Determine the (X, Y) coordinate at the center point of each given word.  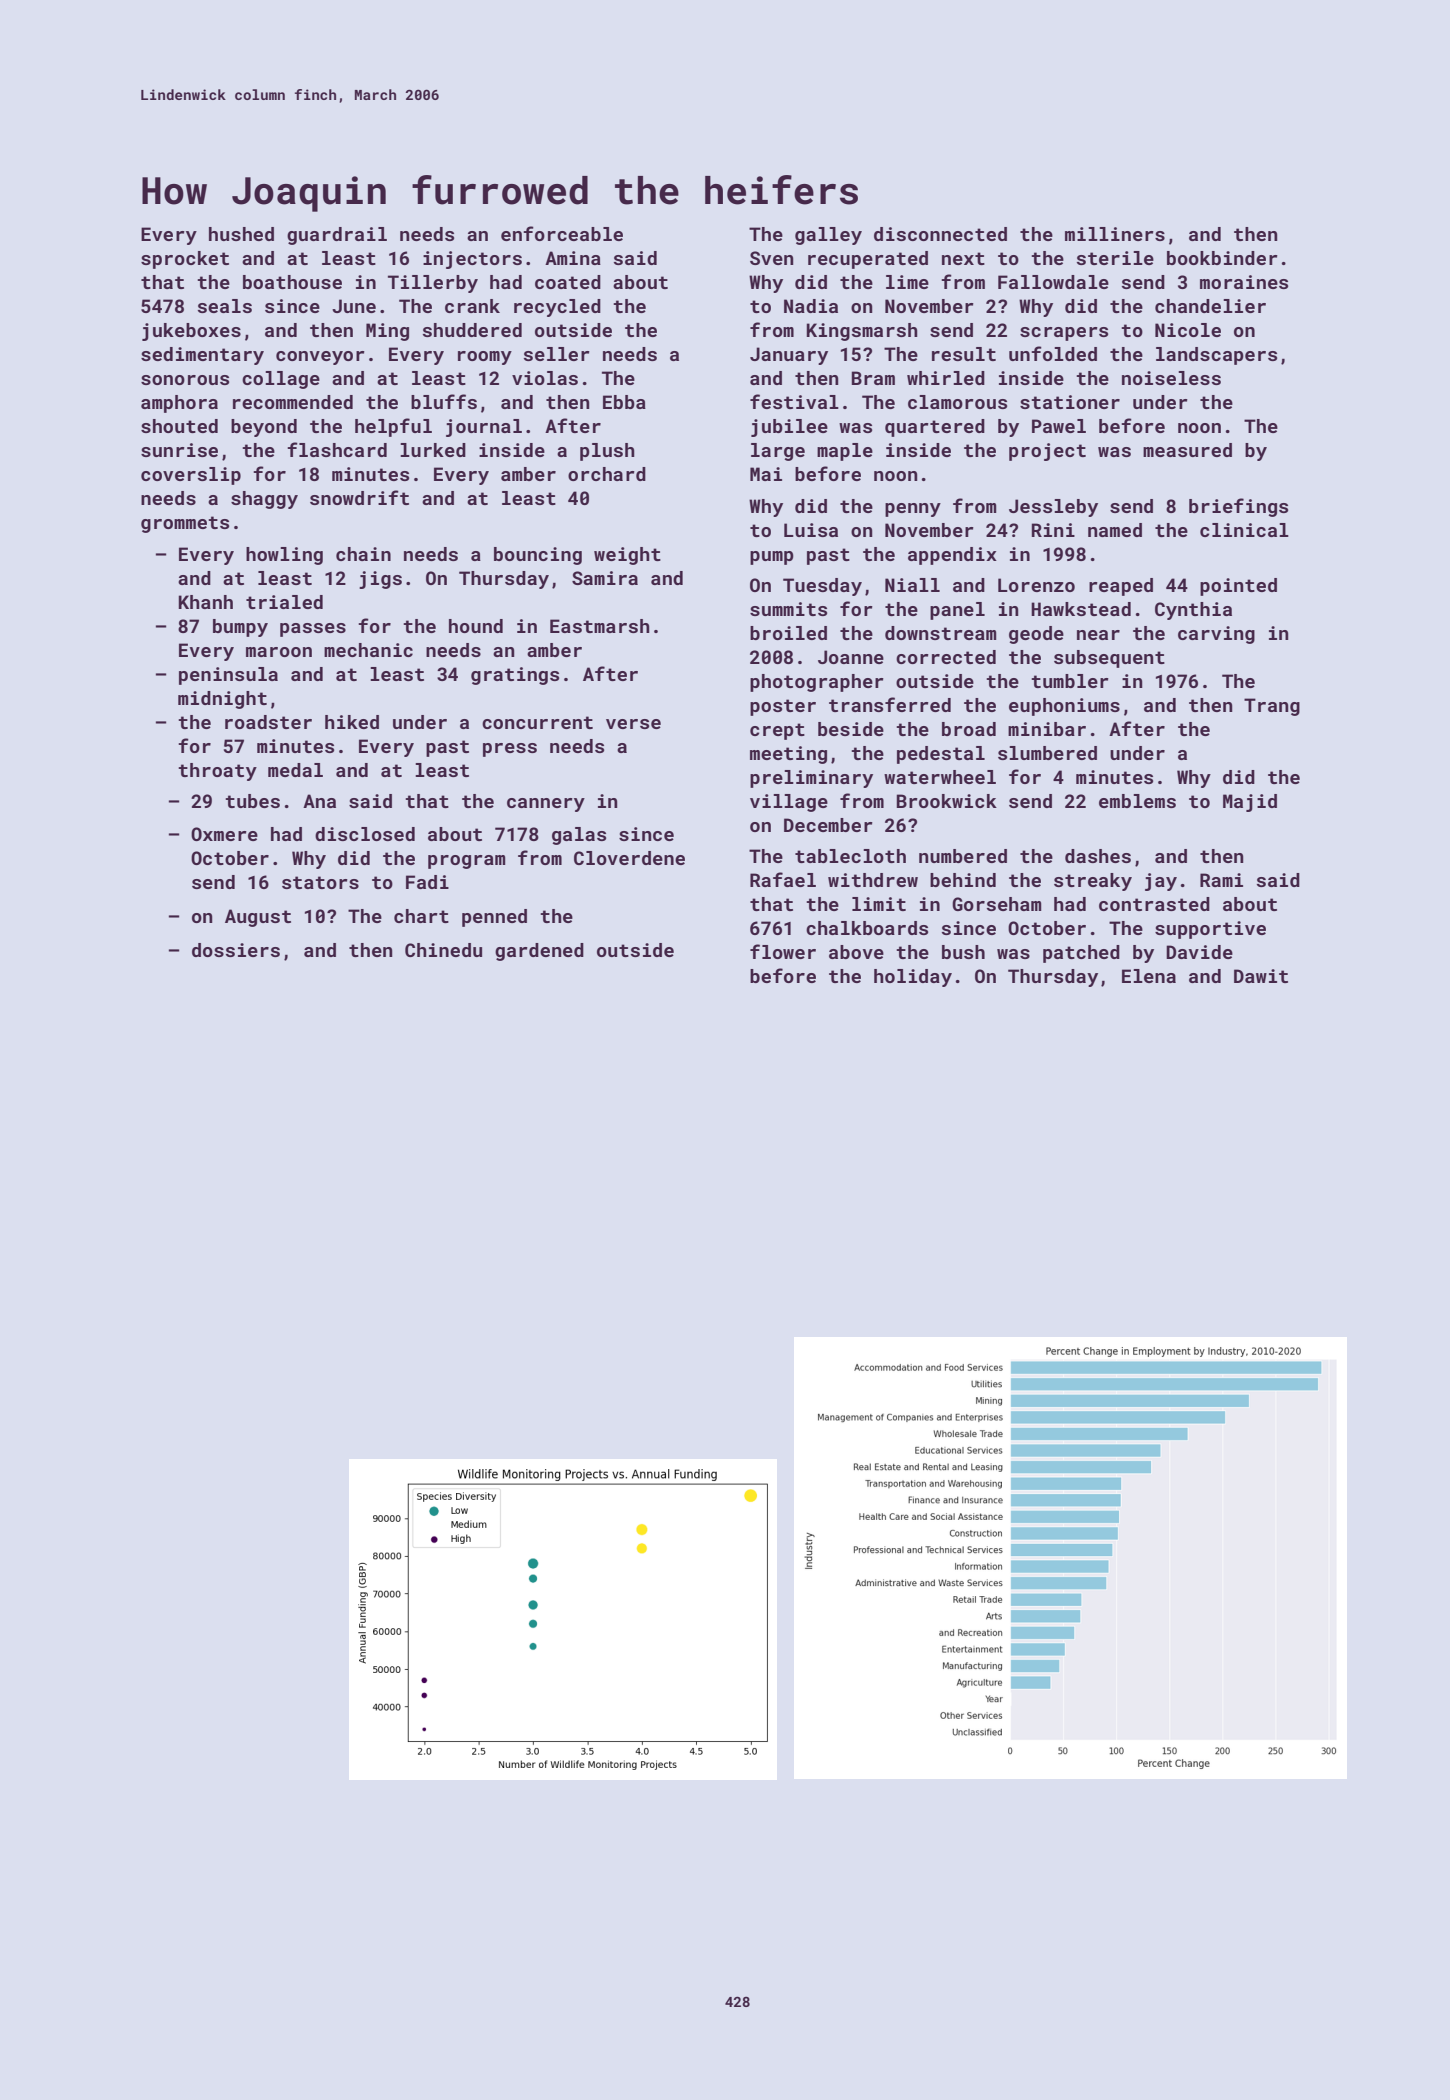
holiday (913, 978)
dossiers (236, 950)
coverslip (191, 476)
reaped (1121, 587)
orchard (607, 474)
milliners (1115, 234)
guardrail (337, 236)
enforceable (562, 233)
